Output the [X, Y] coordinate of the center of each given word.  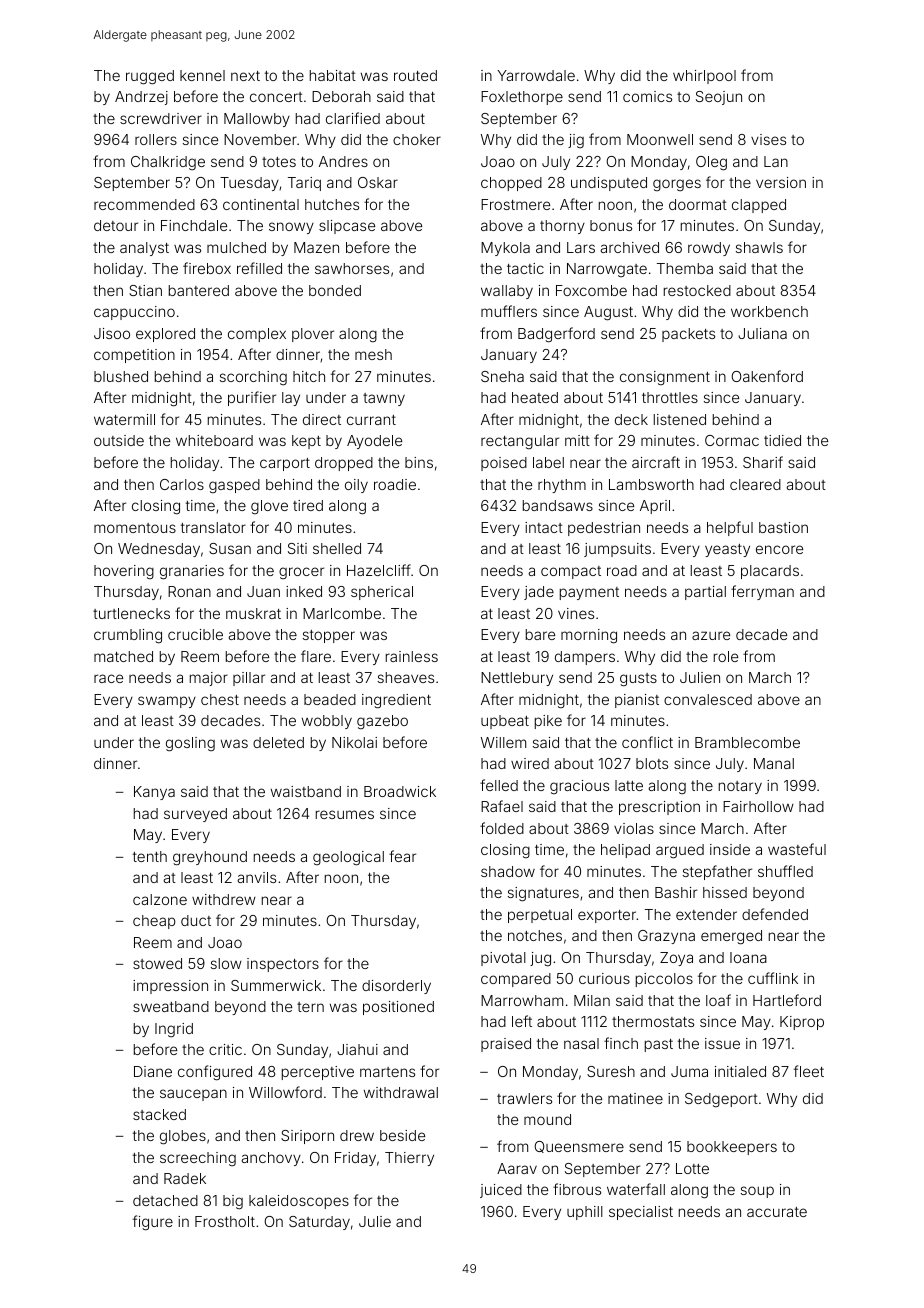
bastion [783, 527]
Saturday [319, 1223]
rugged [150, 77]
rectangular [520, 442]
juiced [501, 1191]
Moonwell [660, 139]
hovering [124, 572]
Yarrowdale [536, 75]
